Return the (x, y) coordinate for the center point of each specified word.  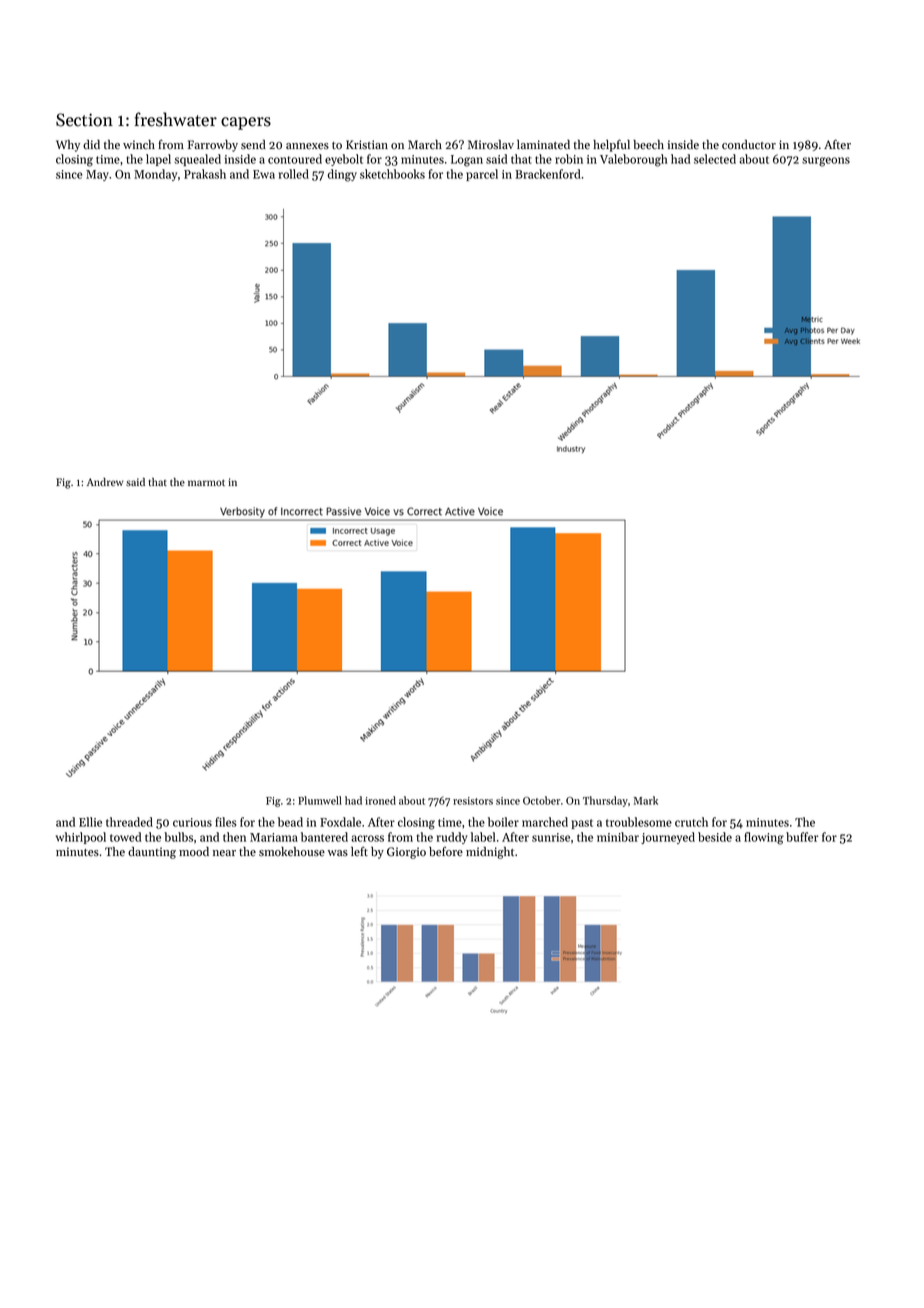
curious (192, 822)
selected (715, 159)
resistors (473, 801)
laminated (543, 145)
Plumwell (320, 800)
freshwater (176, 119)
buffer (802, 837)
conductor (749, 145)
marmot (206, 482)
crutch (691, 822)
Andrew (105, 482)
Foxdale (340, 822)
